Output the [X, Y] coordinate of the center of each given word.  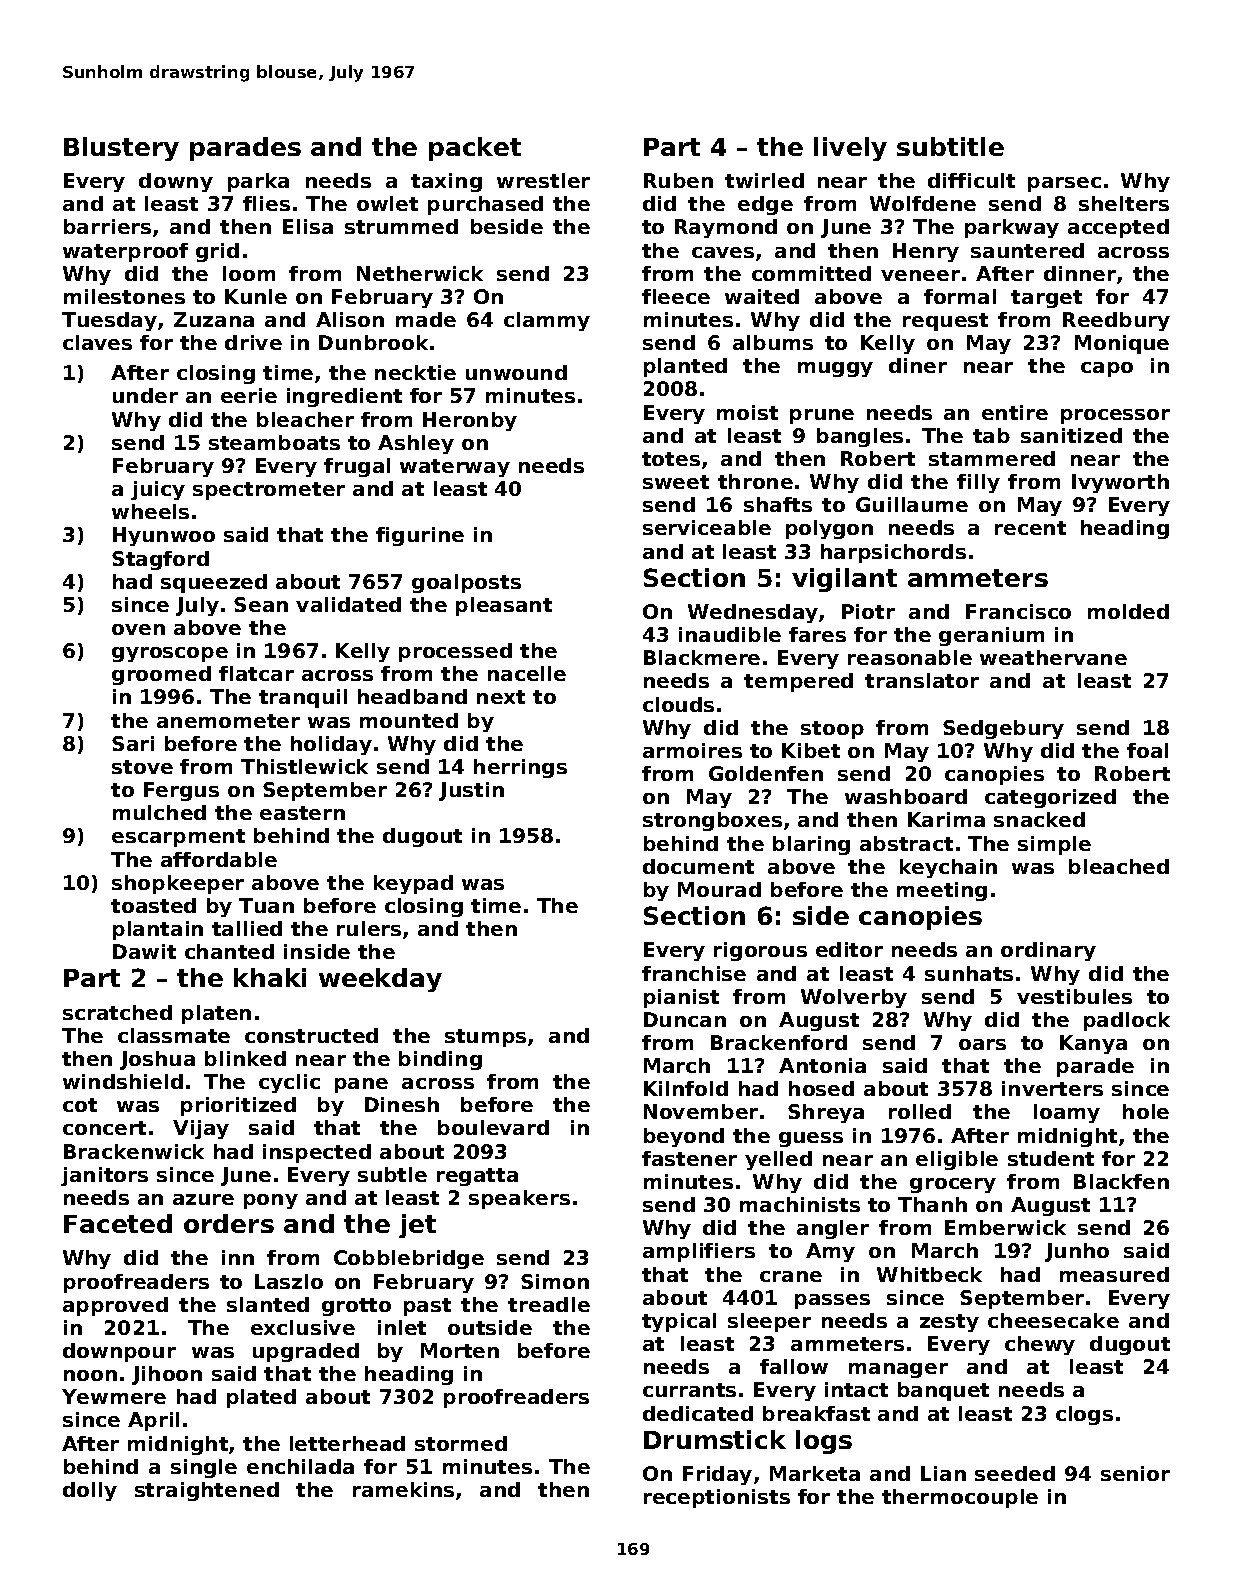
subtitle [950, 146]
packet [475, 149]
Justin [471, 791]
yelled [778, 1160]
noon [90, 1375]
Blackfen [1121, 1181]
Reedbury [1116, 321]
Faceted [118, 1223]
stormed [461, 1443]
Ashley [416, 444]
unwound [516, 372]
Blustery [121, 149]
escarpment [178, 838]
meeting [942, 891]
